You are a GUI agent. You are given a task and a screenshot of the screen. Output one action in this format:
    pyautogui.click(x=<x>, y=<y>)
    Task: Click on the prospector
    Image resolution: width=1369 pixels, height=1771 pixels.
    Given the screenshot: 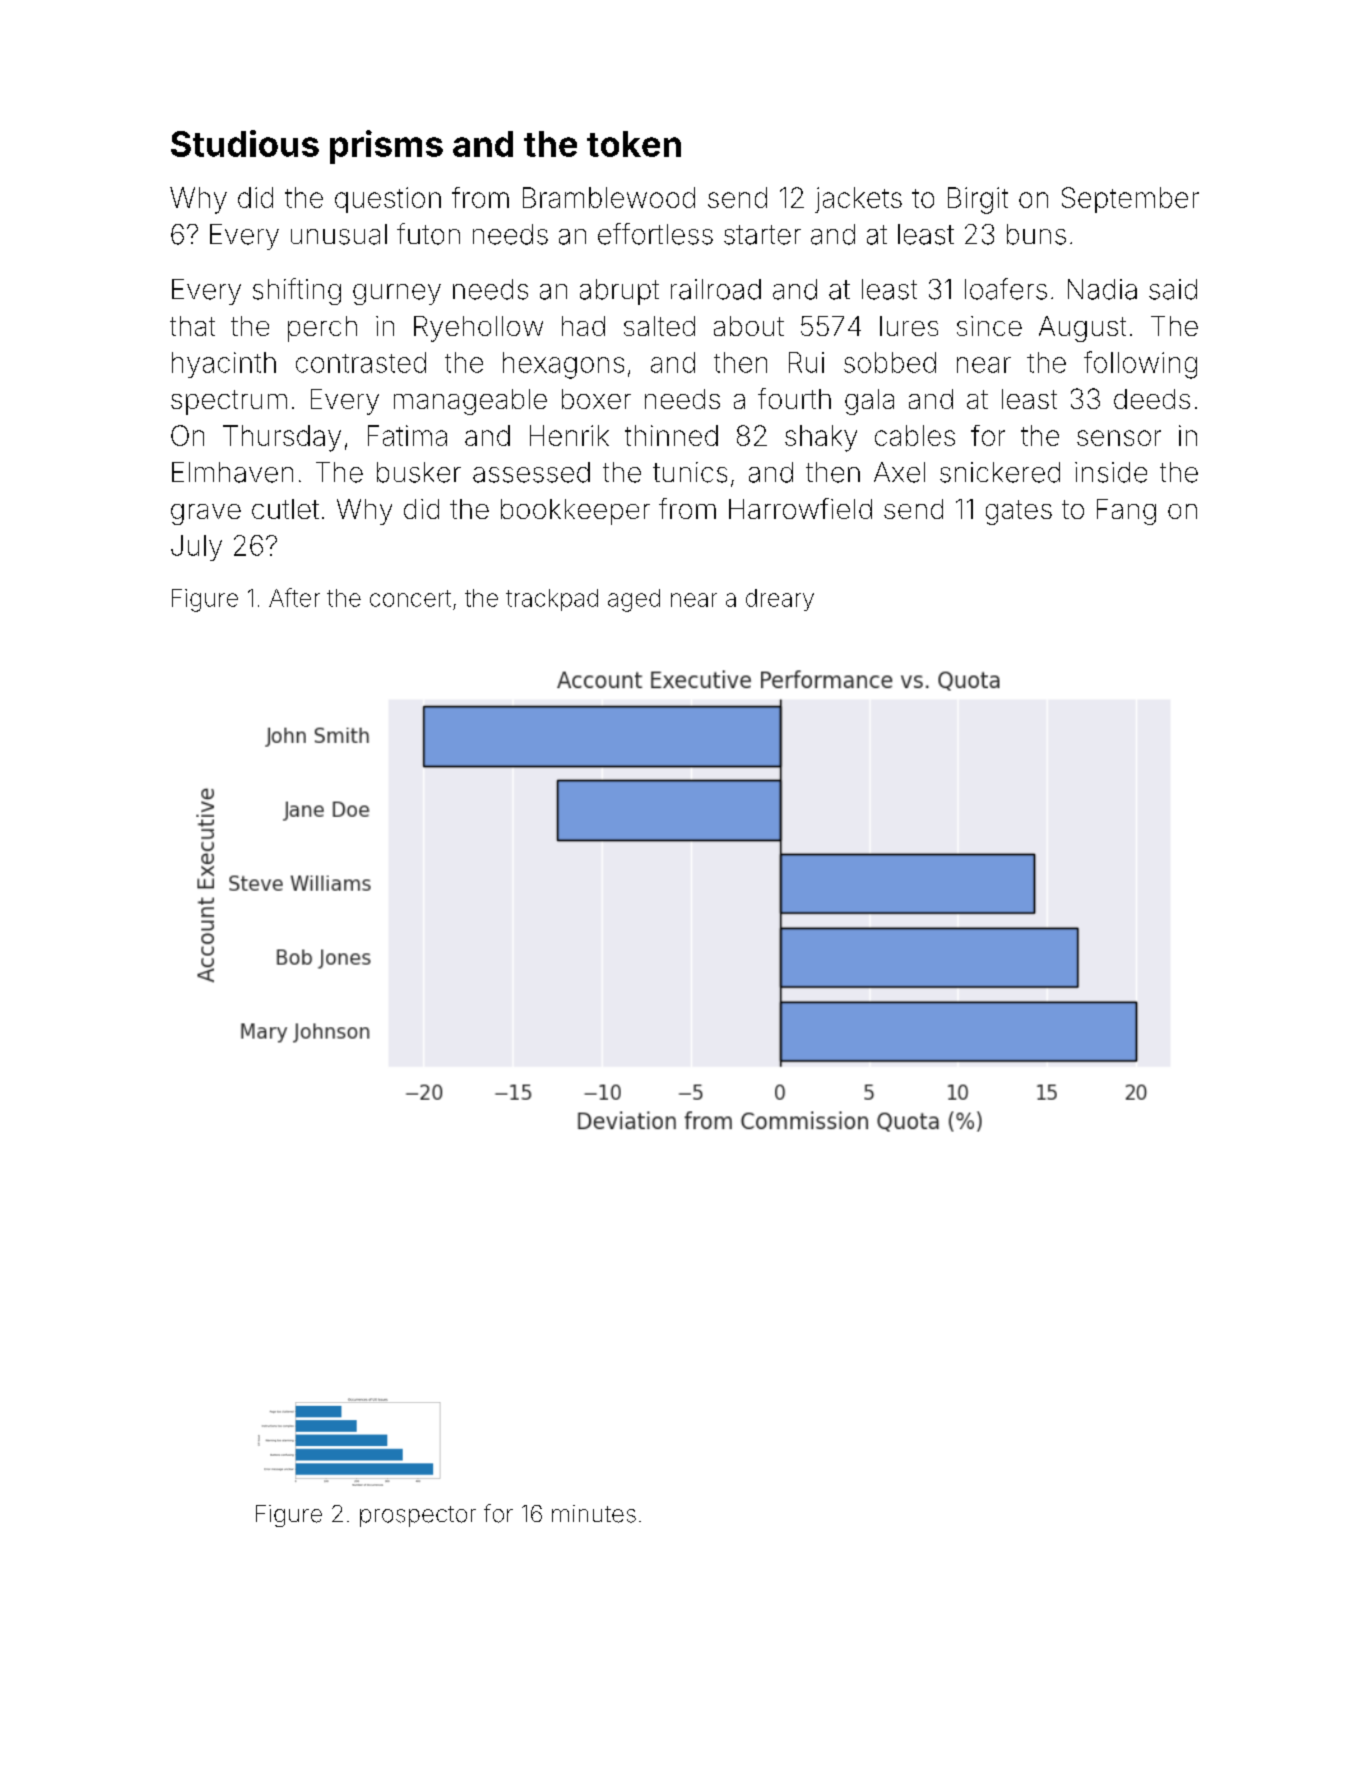 What is the action you would take?
    pyautogui.click(x=418, y=1516)
